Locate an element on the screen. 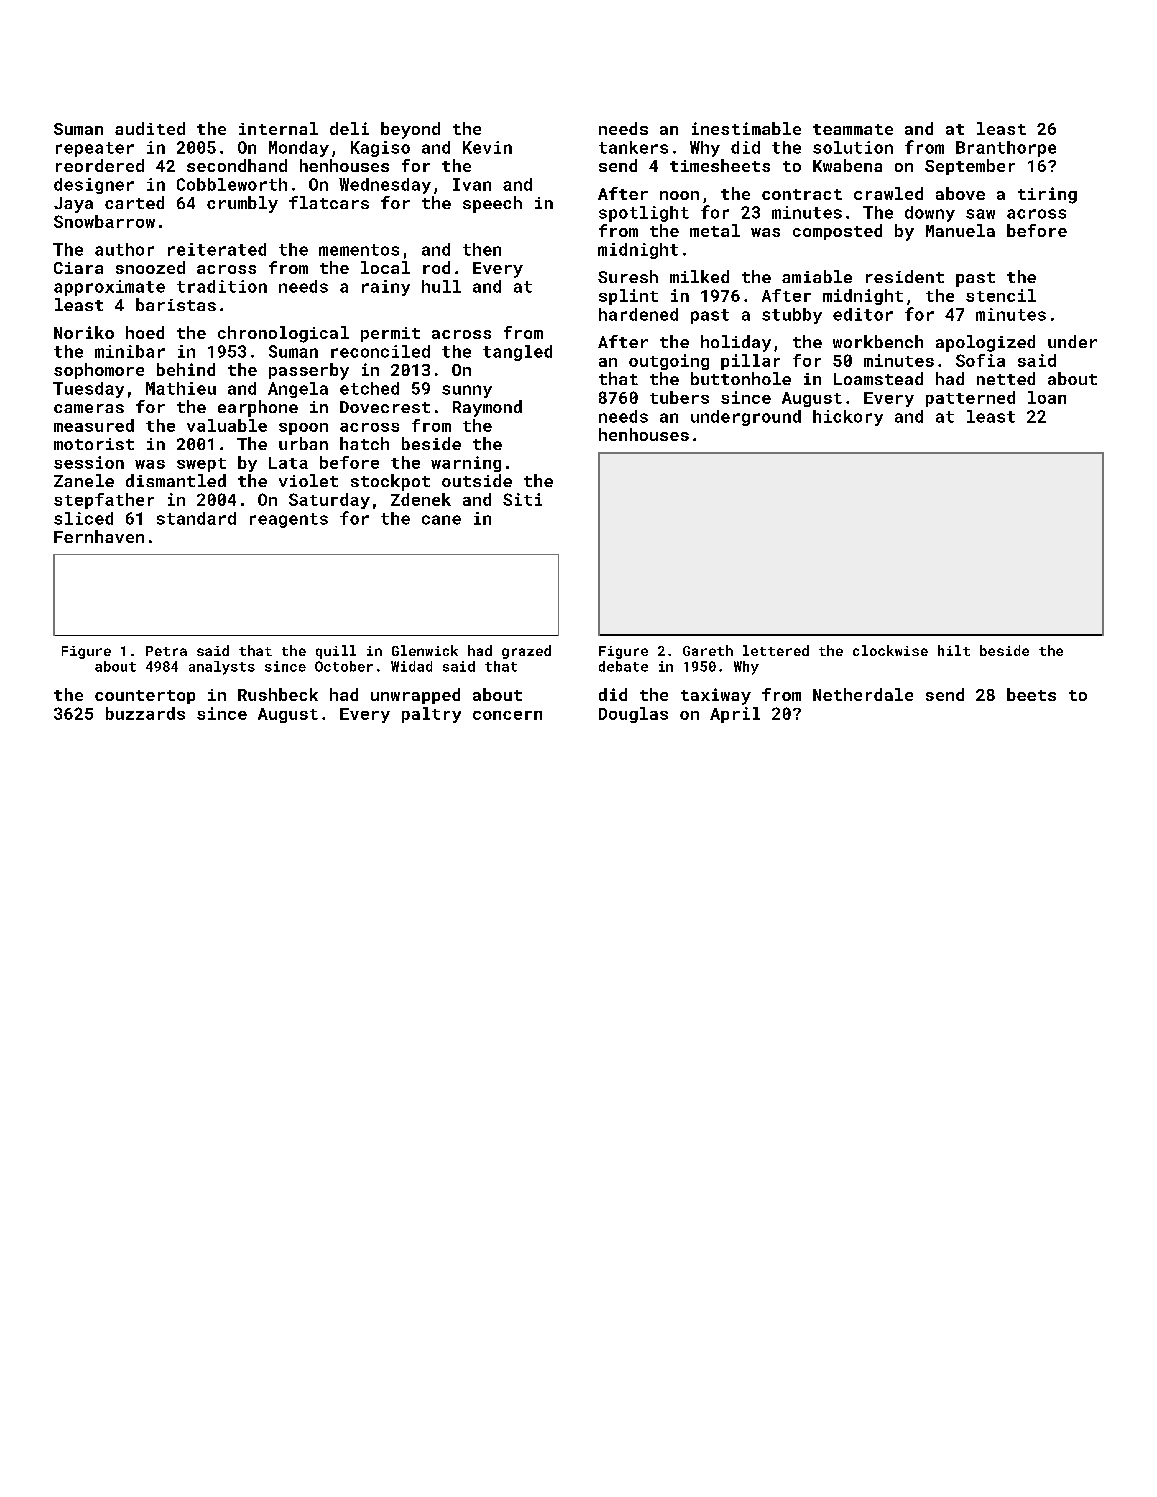 This screenshot has height=1497, width=1157. tiring is located at coordinates (1047, 195).
